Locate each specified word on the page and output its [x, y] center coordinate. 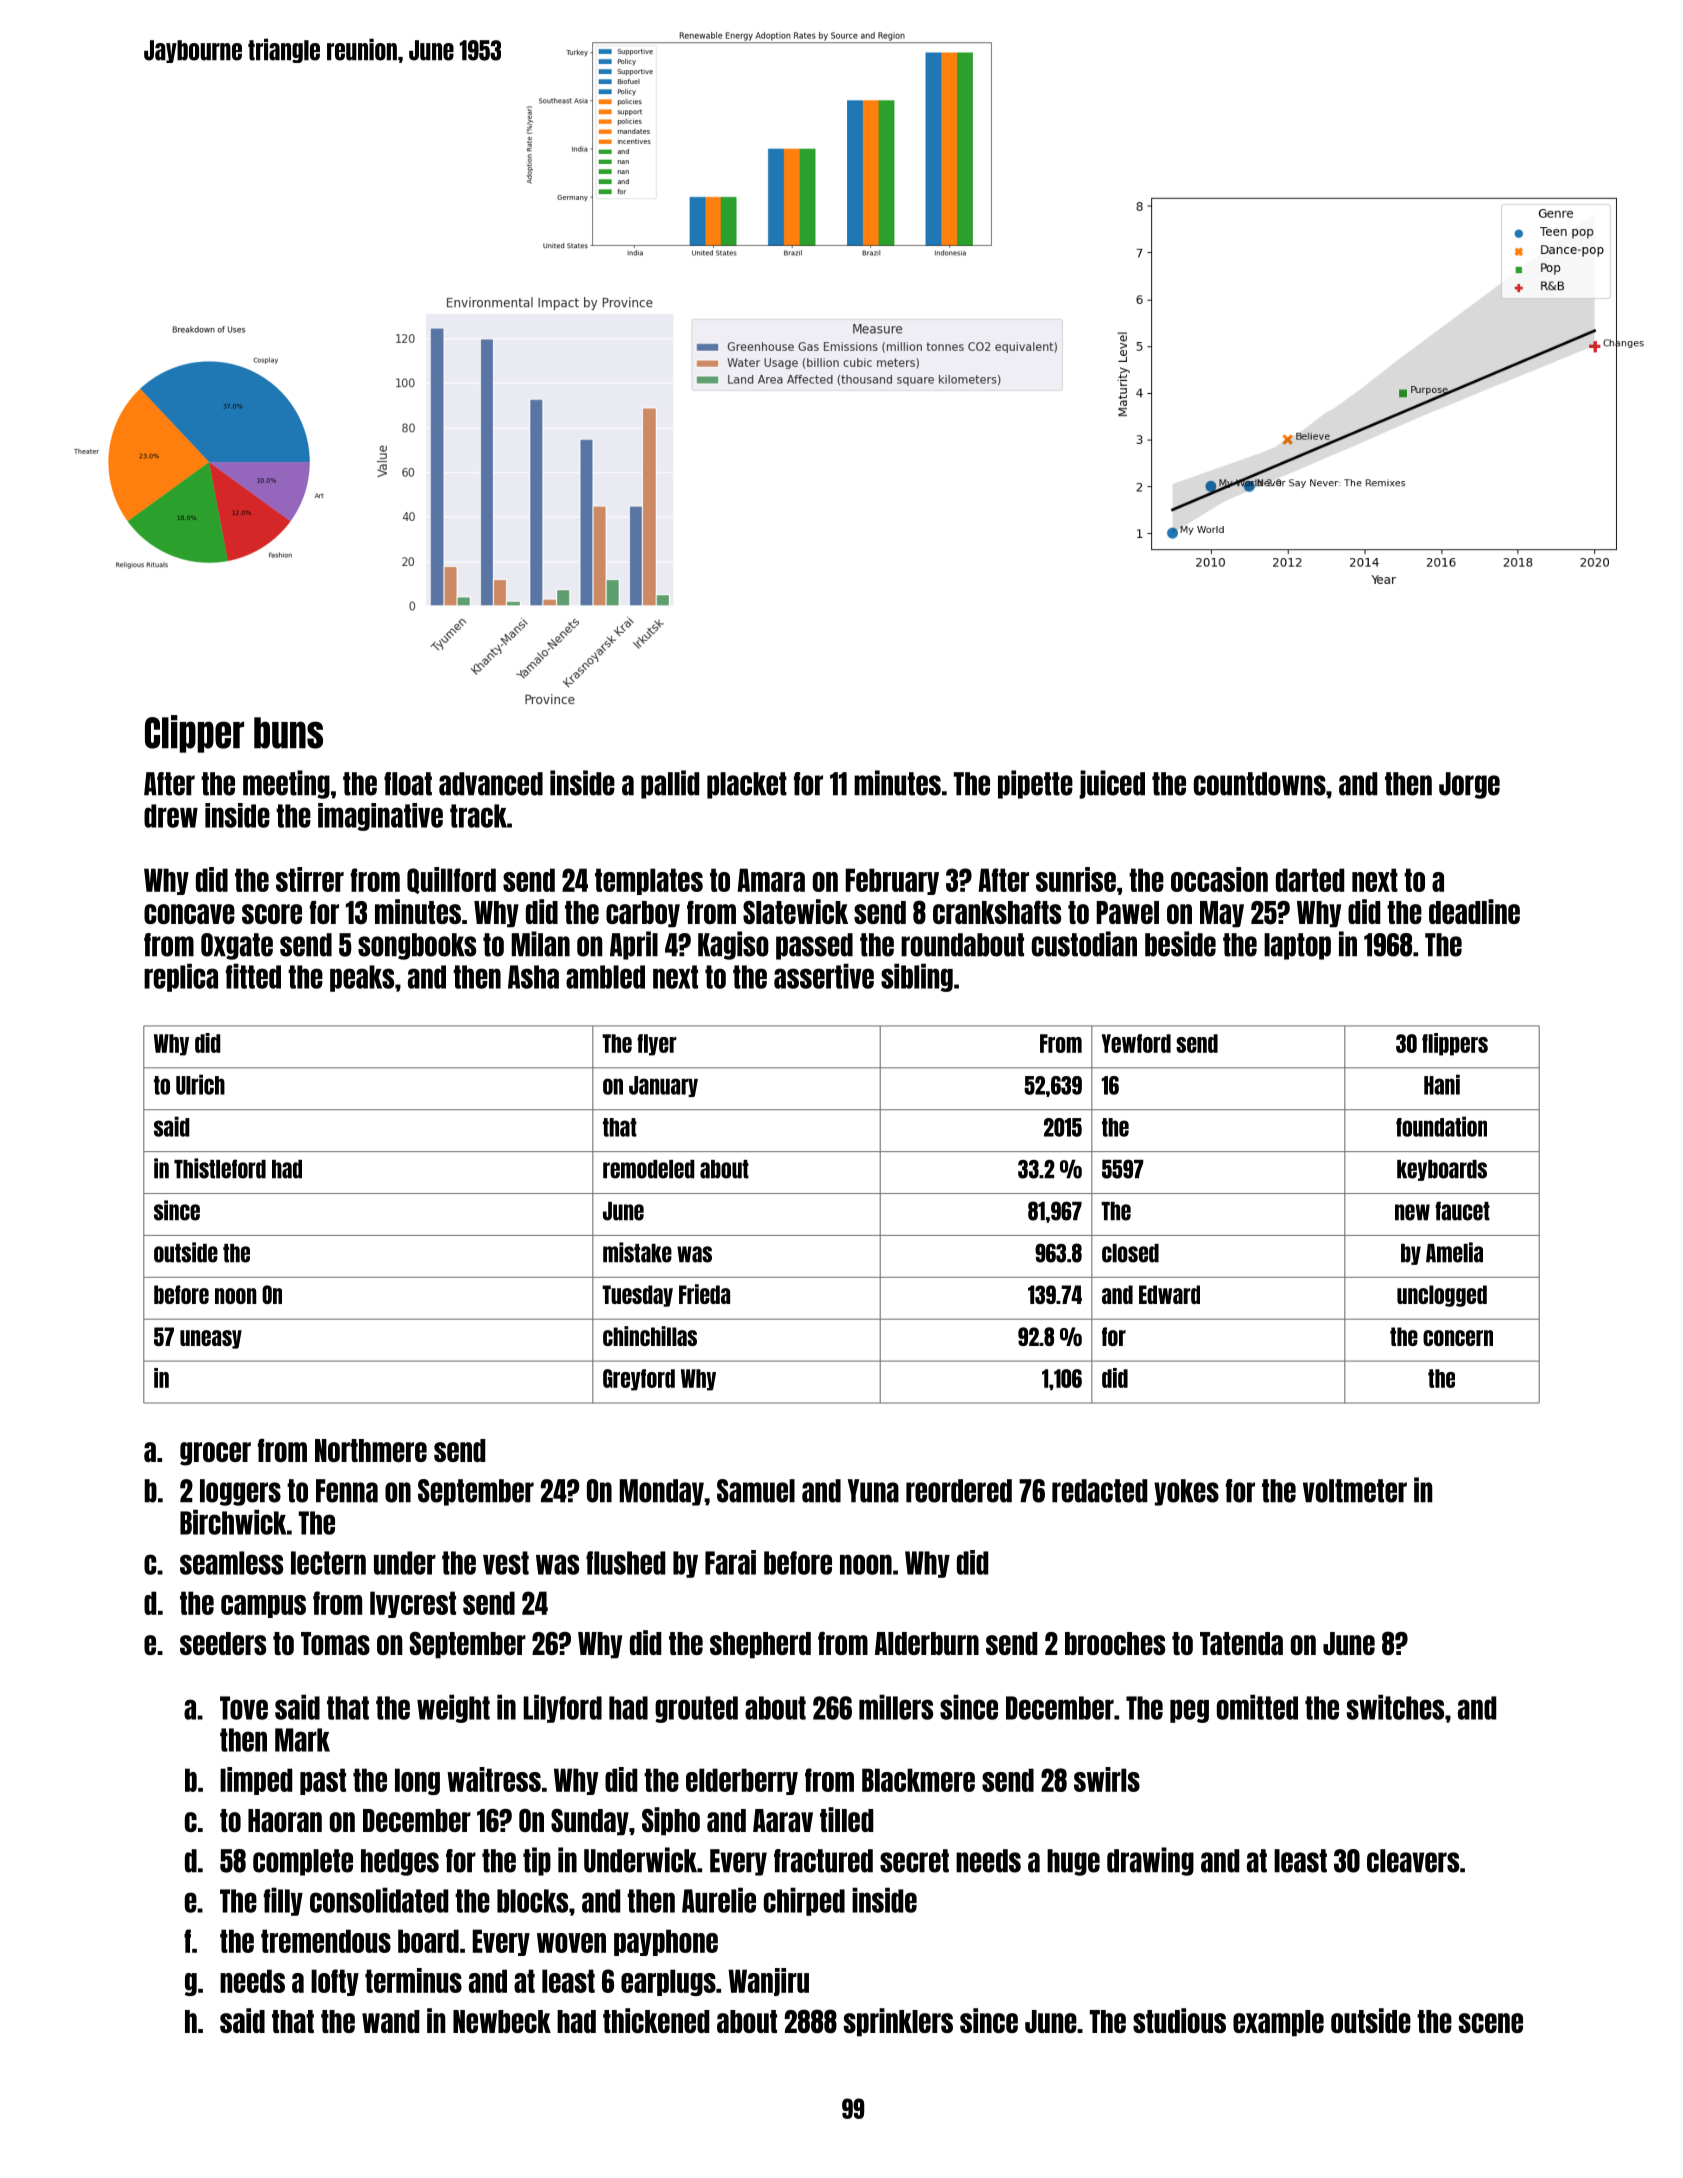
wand [390, 2021]
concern [1458, 1338]
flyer [657, 1045]
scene [1491, 2023]
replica [181, 977]
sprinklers [898, 2022]
